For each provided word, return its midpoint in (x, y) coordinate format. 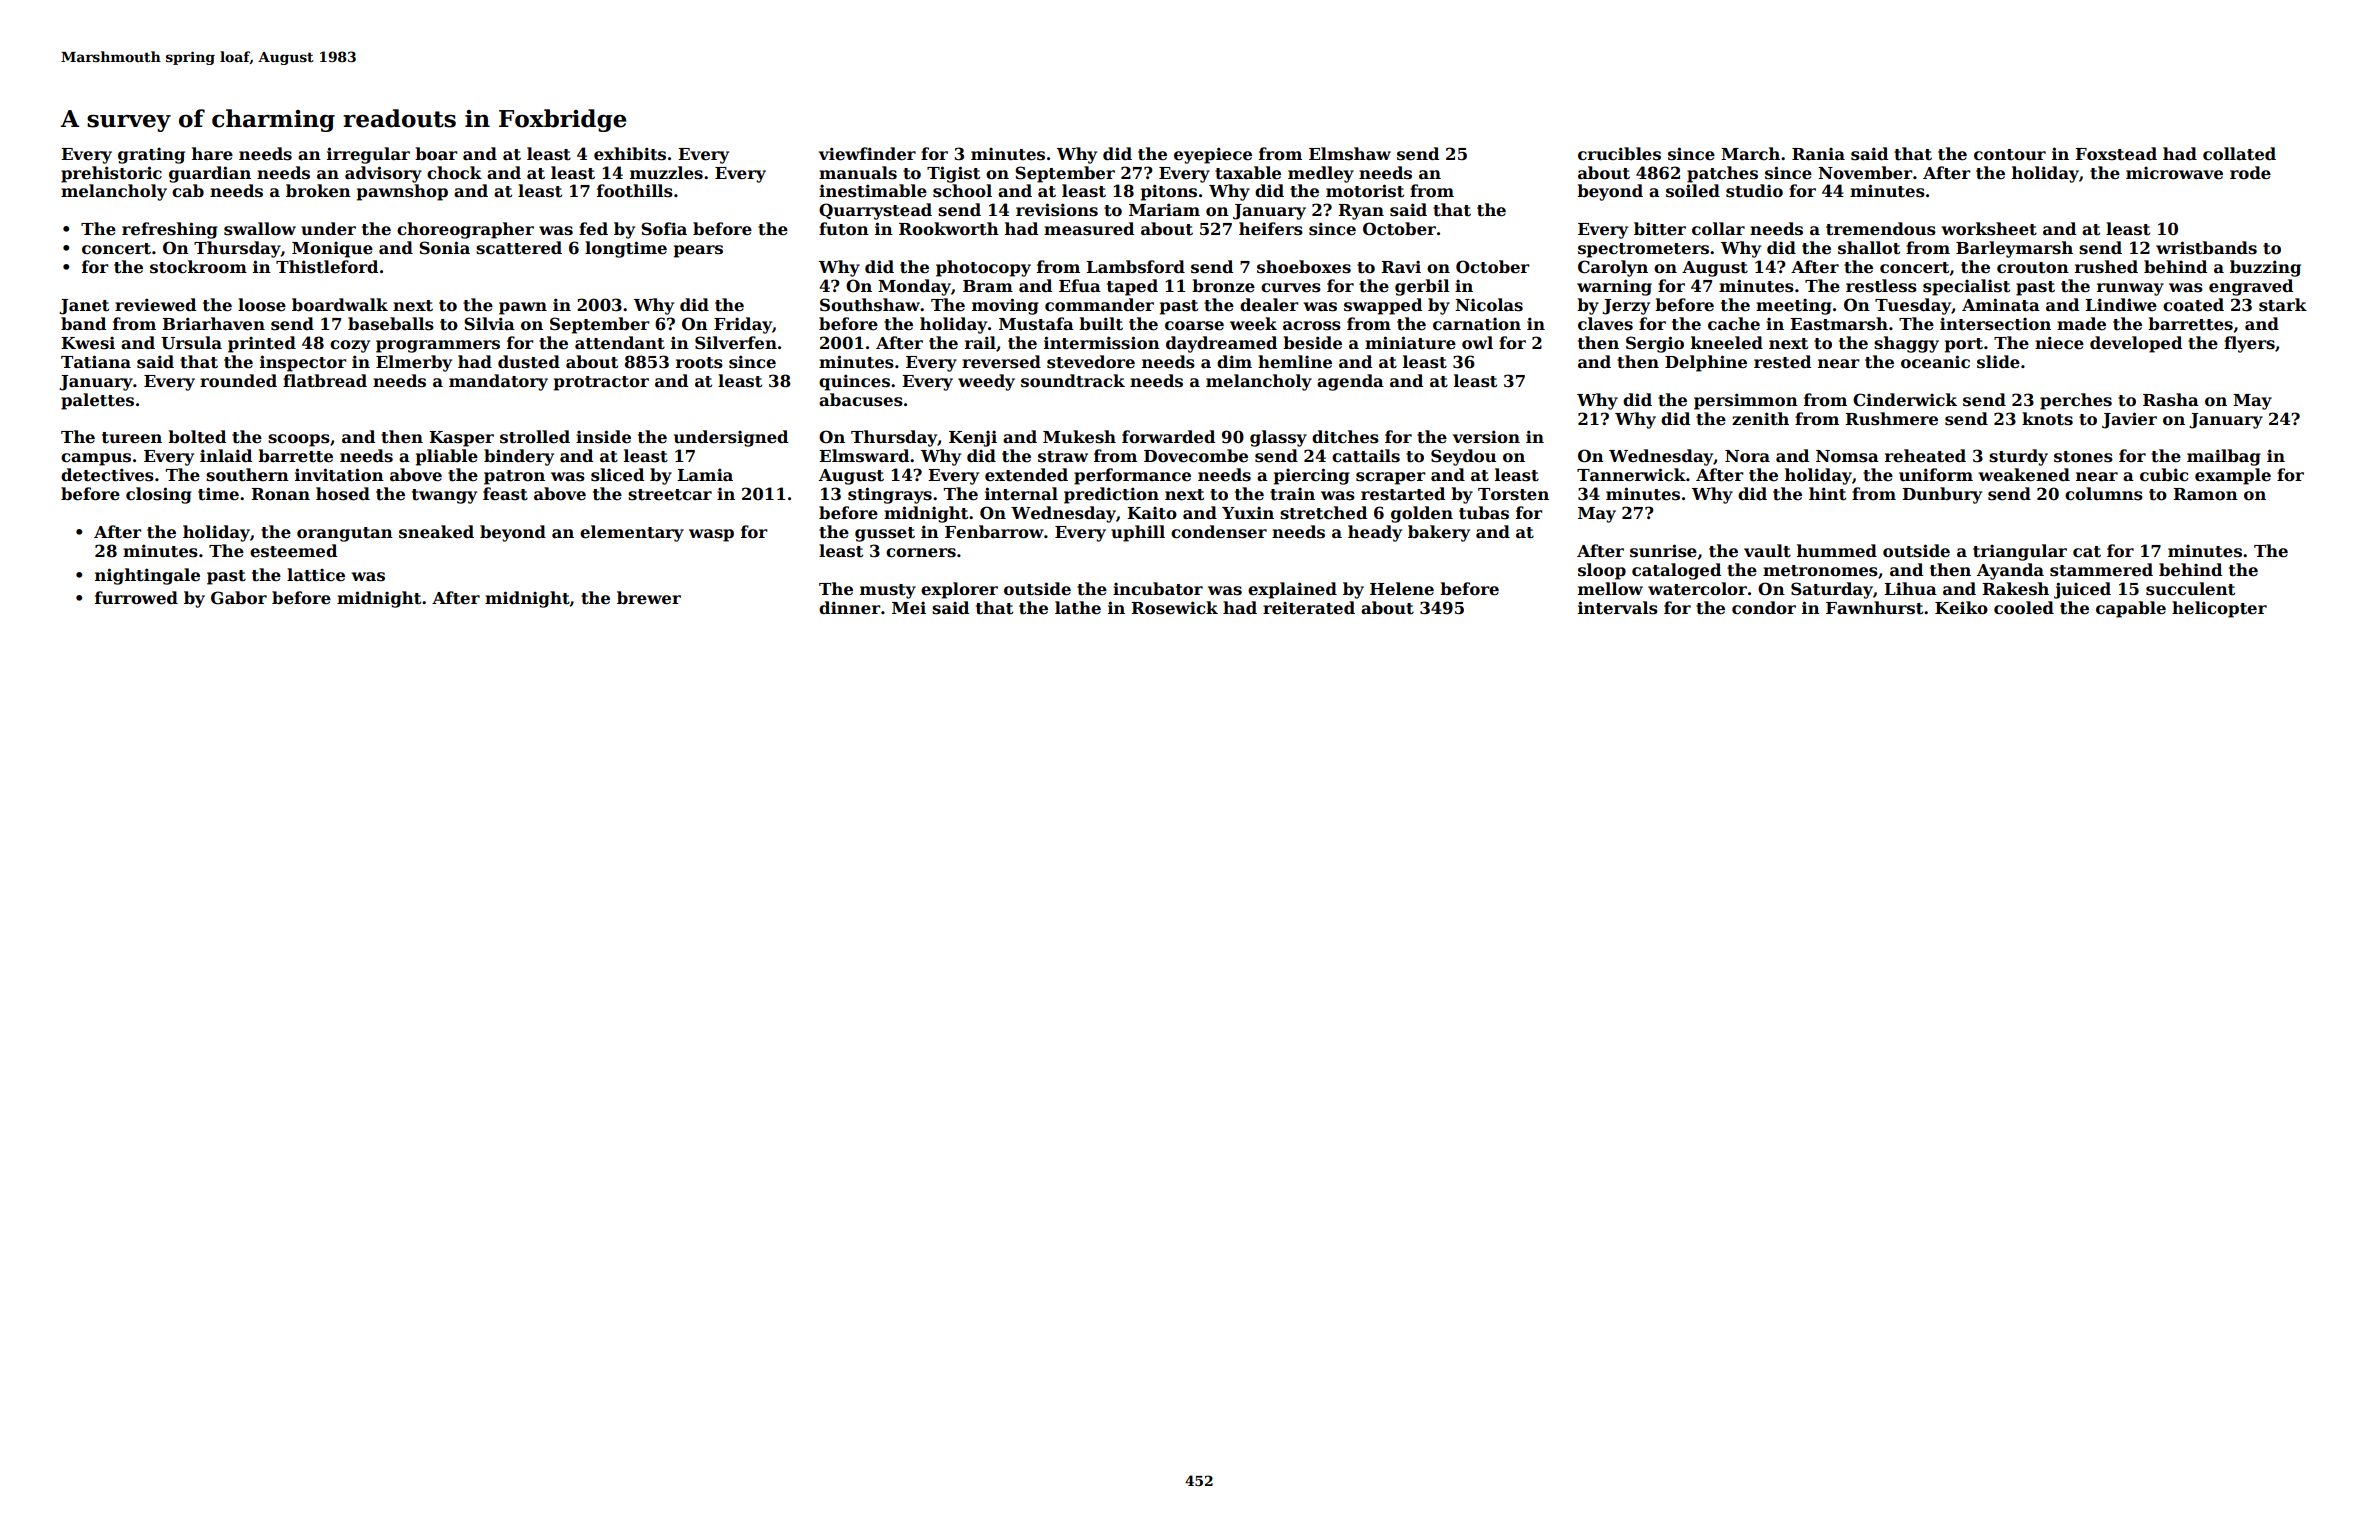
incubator (1158, 589)
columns (2104, 494)
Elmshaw (1350, 154)
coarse (1194, 326)
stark (2283, 305)
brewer (649, 598)
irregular (368, 155)
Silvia (489, 324)
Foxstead (2116, 154)
